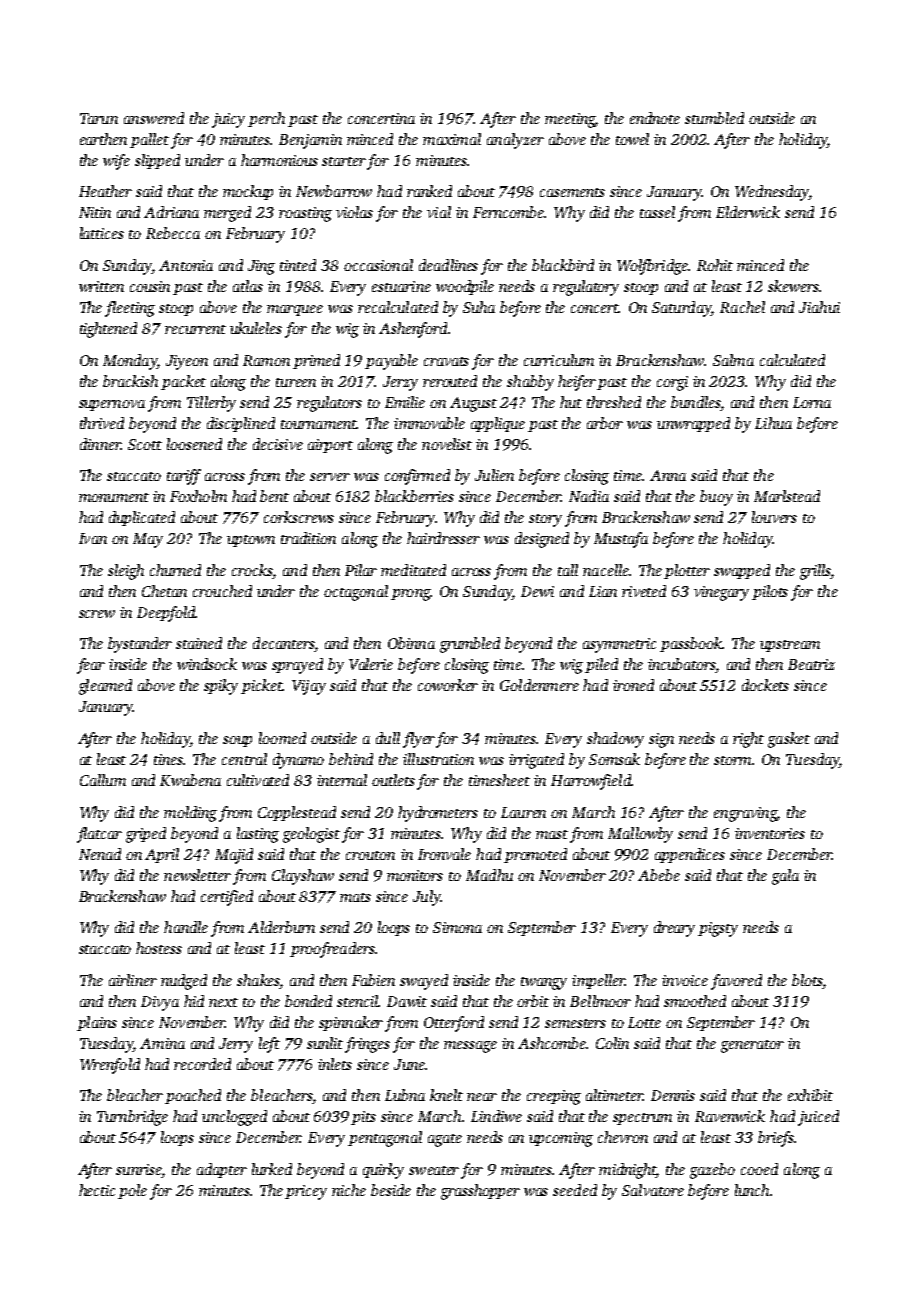 The image size is (924, 1308). What do you see at coordinates (793, 286) in the document?
I see `skewers` at bounding box center [793, 286].
